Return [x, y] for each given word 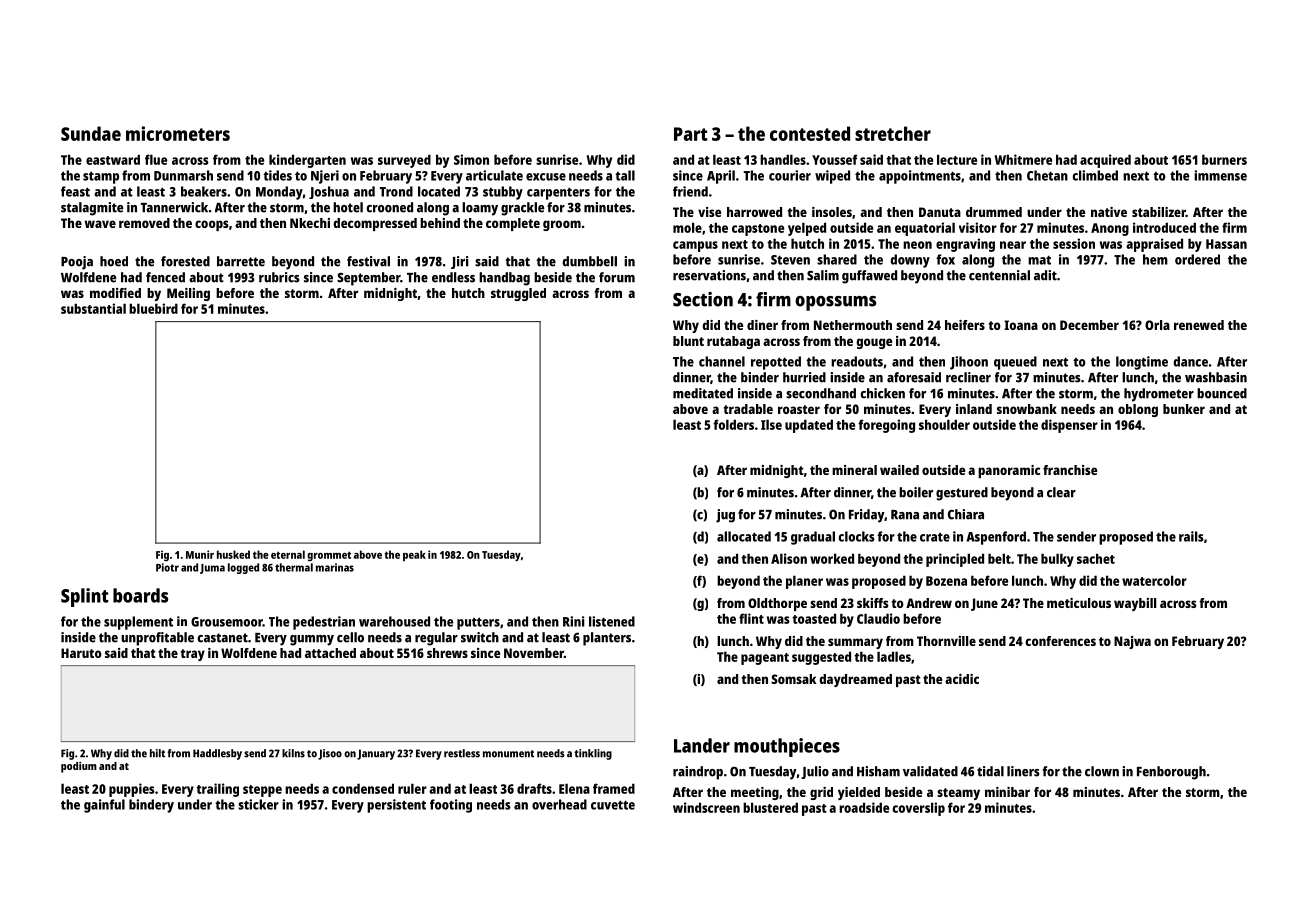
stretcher [893, 133]
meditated [703, 393]
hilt [157, 753]
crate [935, 537]
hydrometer [1159, 395]
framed [614, 788]
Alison [789, 558]
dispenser [1069, 426]
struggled [518, 294]
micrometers [178, 133]
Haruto [81, 653]
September [368, 279]
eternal [288, 554]
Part [691, 134]
